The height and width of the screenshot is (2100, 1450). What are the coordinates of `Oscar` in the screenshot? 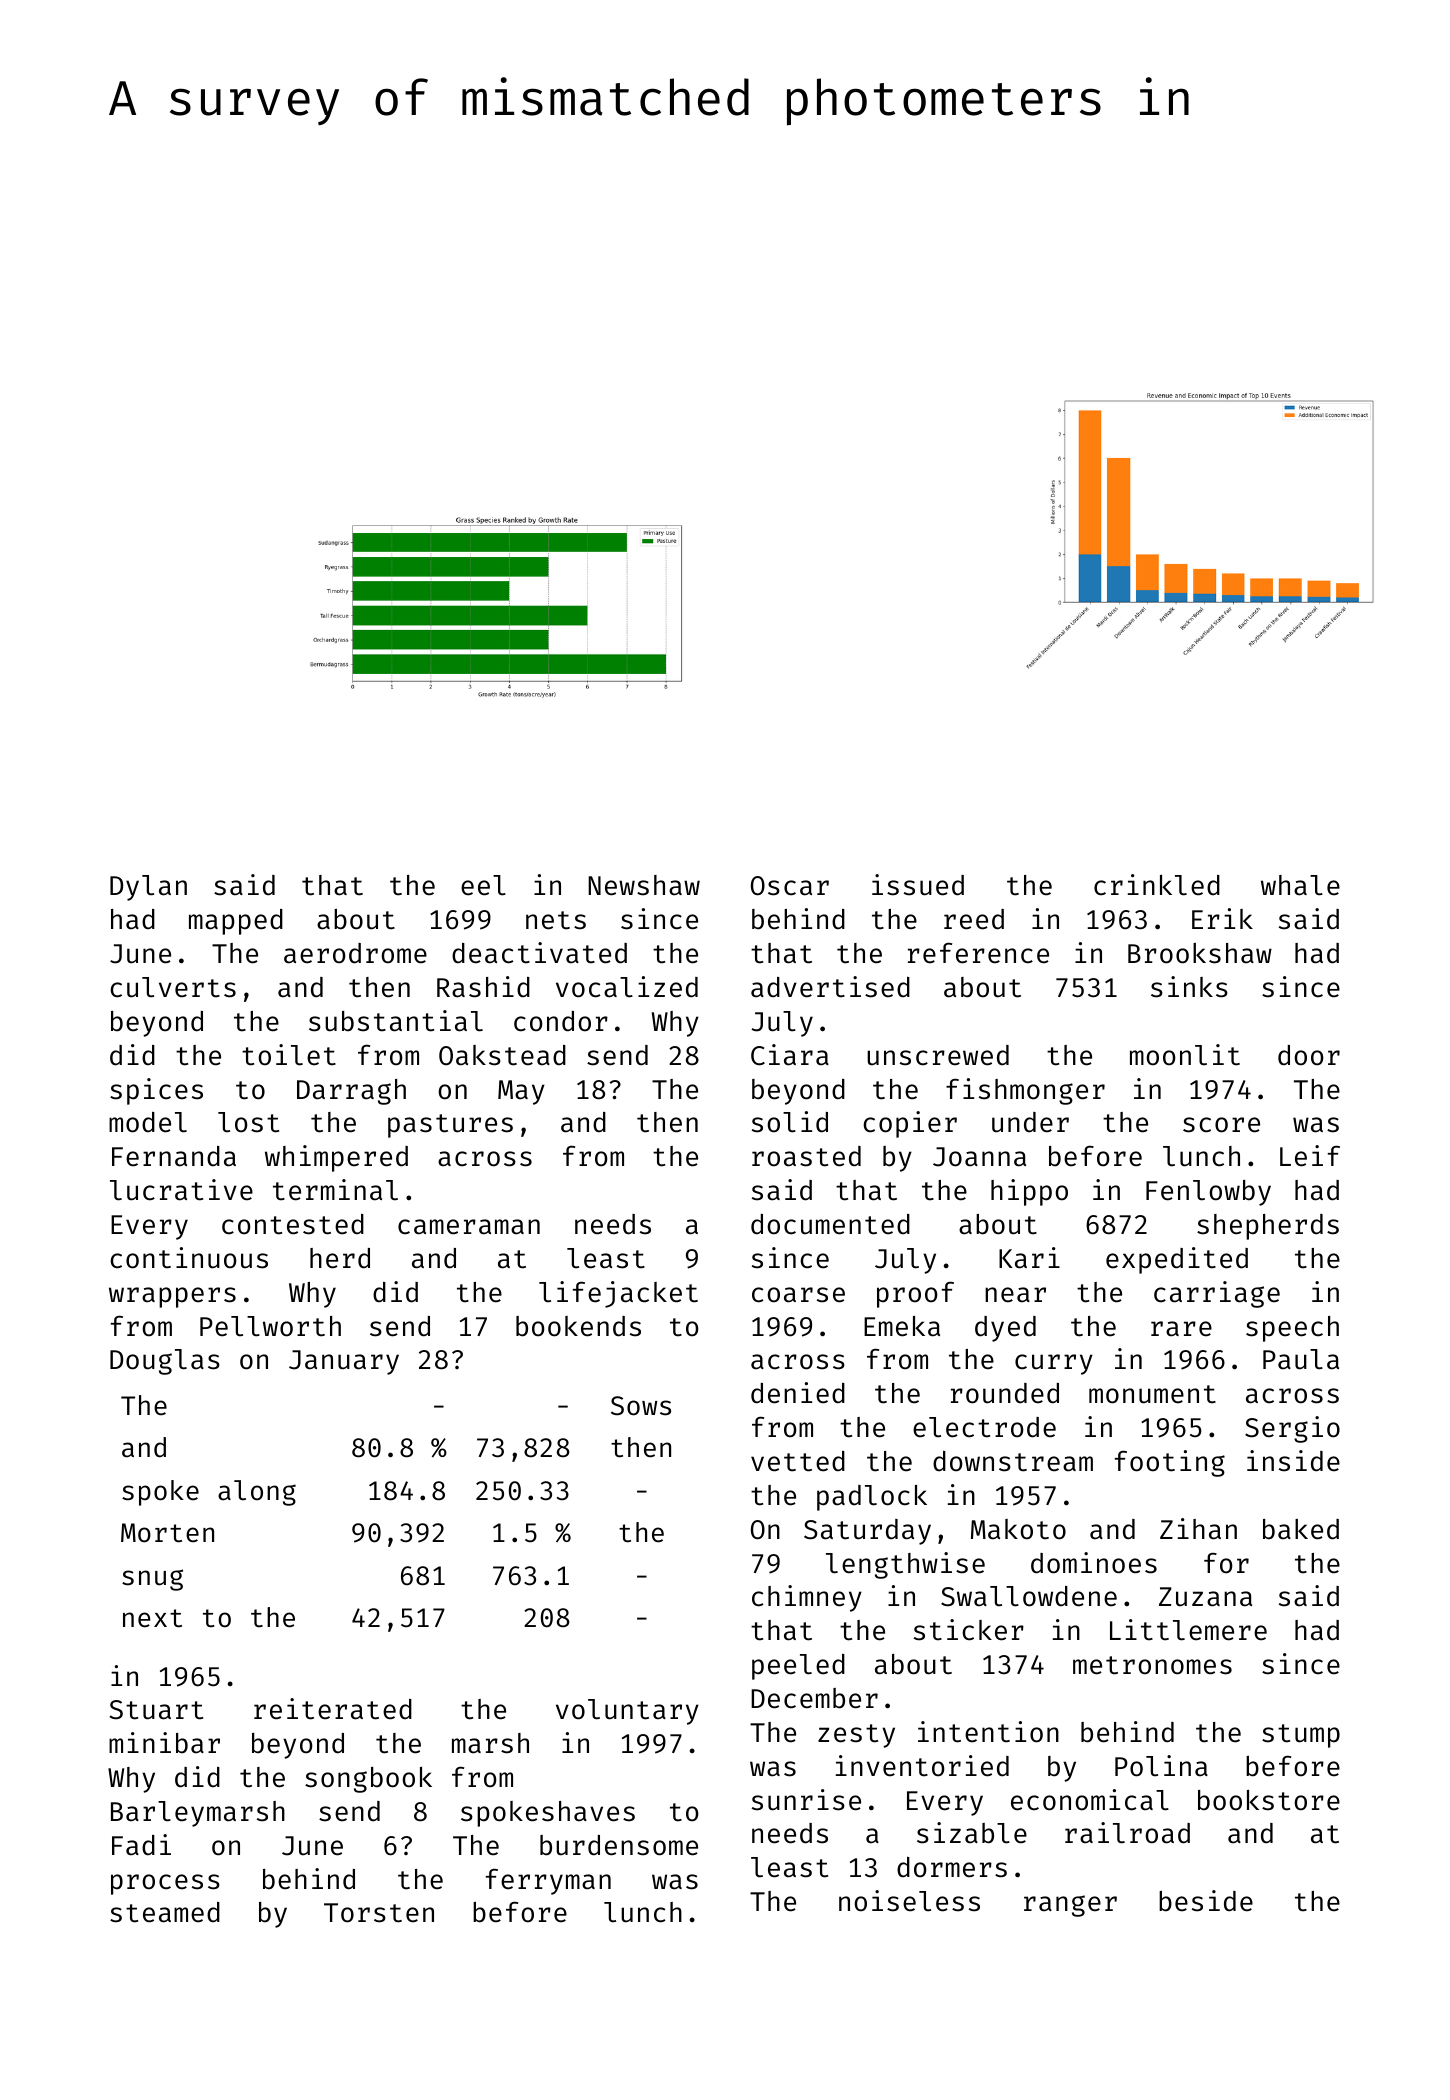 It's located at (790, 886).
